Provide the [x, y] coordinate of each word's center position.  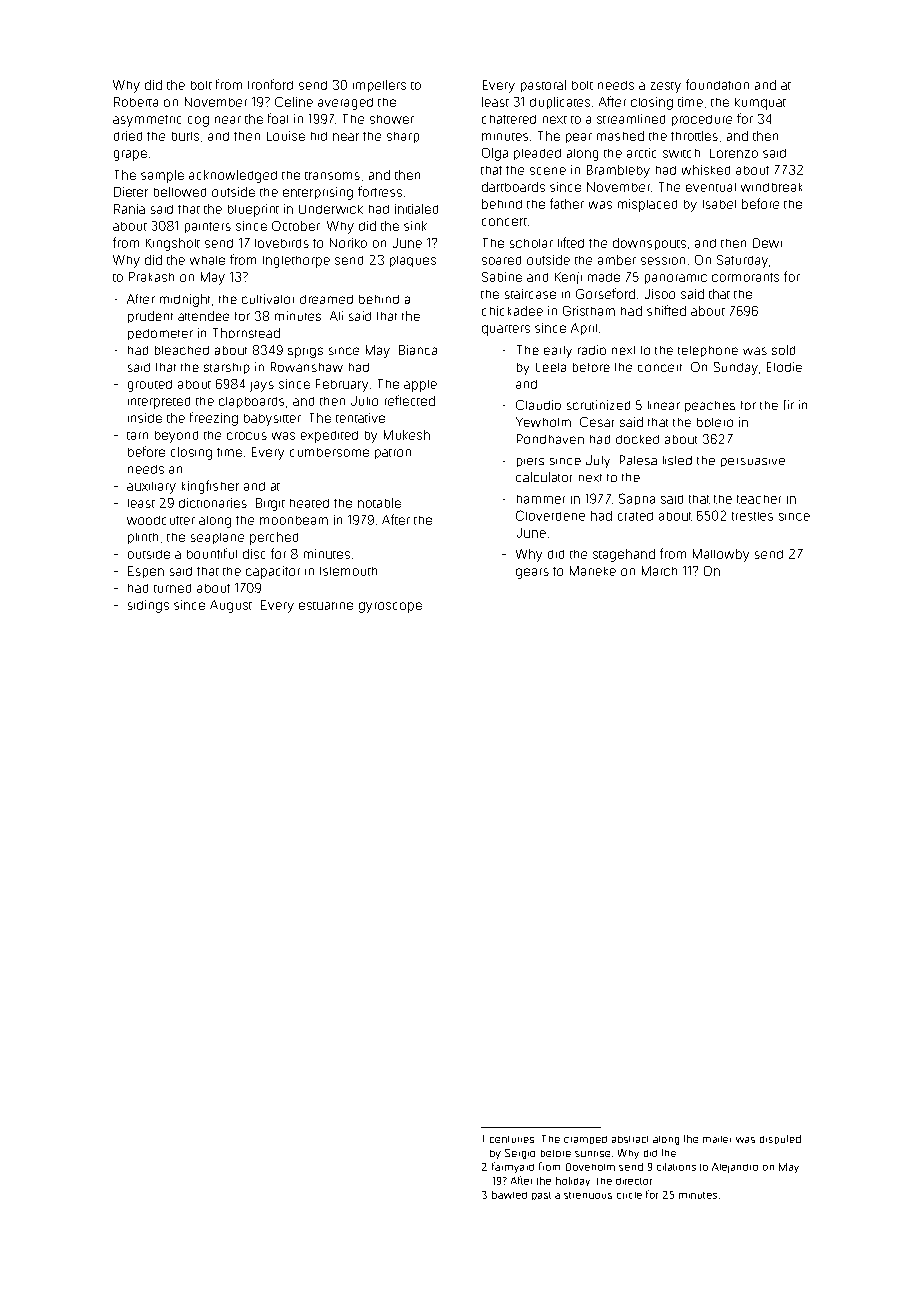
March [659, 571]
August [231, 606]
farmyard [513, 1167]
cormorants [745, 277]
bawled [509, 1195]
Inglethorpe [296, 262]
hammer [541, 499]
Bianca [418, 350]
